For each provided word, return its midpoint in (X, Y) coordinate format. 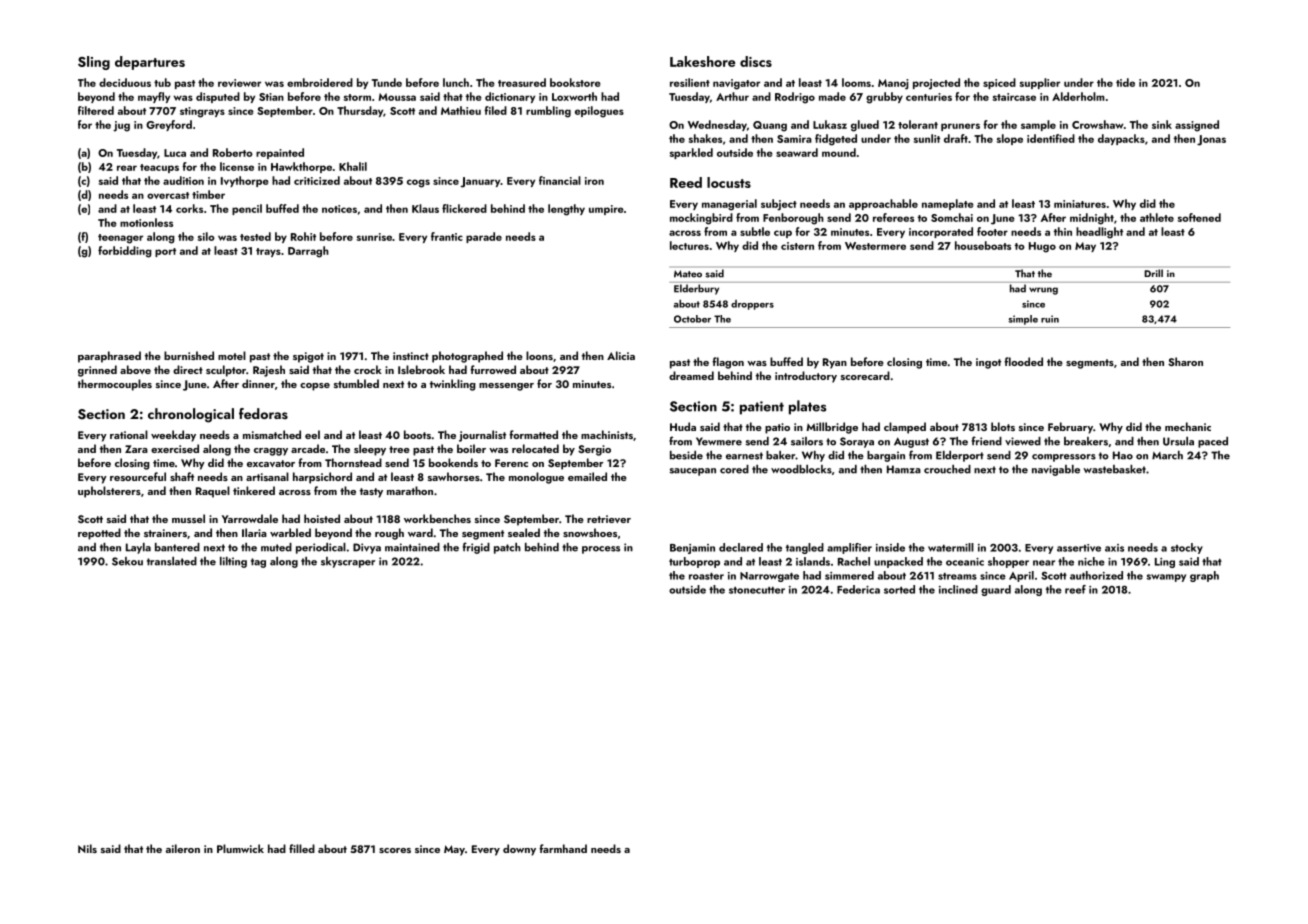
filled (302, 848)
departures (150, 63)
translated (172, 561)
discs (756, 61)
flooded (1023, 361)
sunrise (374, 237)
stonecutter (757, 590)
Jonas (1211, 140)
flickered (464, 208)
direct (188, 369)
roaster (706, 576)
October (692, 319)
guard (996, 590)
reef (1075, 589)
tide (1125, 82)
